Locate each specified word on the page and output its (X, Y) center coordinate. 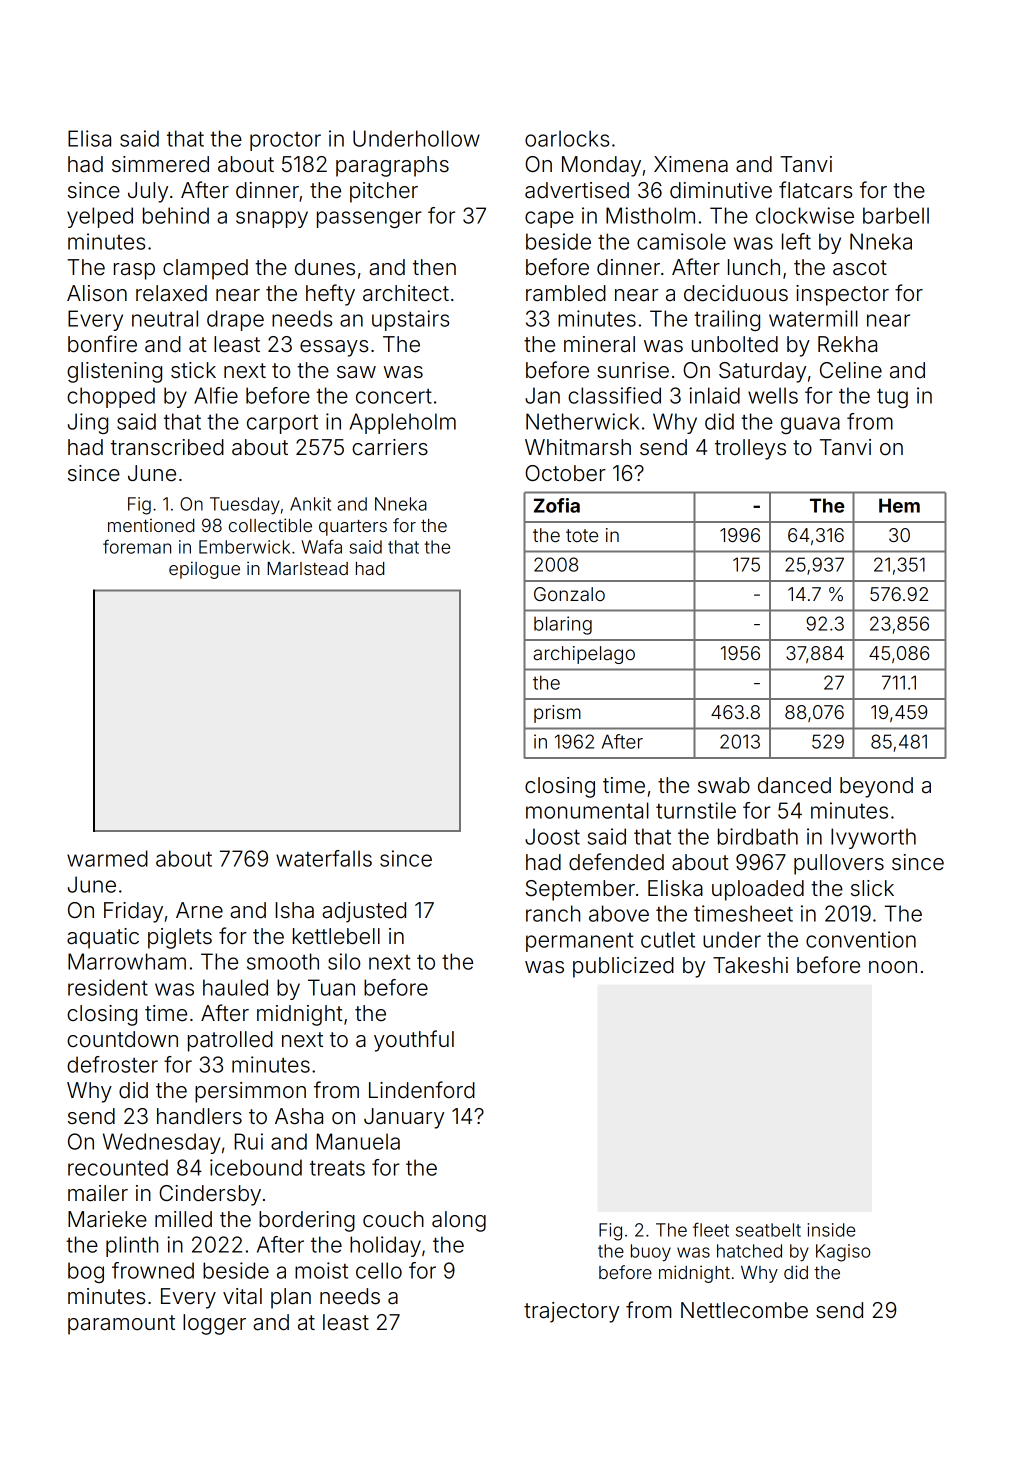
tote (582, 535)
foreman (137, 546)
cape (549, 219)
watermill (813, 318)
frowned (153, 1270)
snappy (272, 219)
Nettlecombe (744, 1310)
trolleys (750, 449)
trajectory (571, 1312)
